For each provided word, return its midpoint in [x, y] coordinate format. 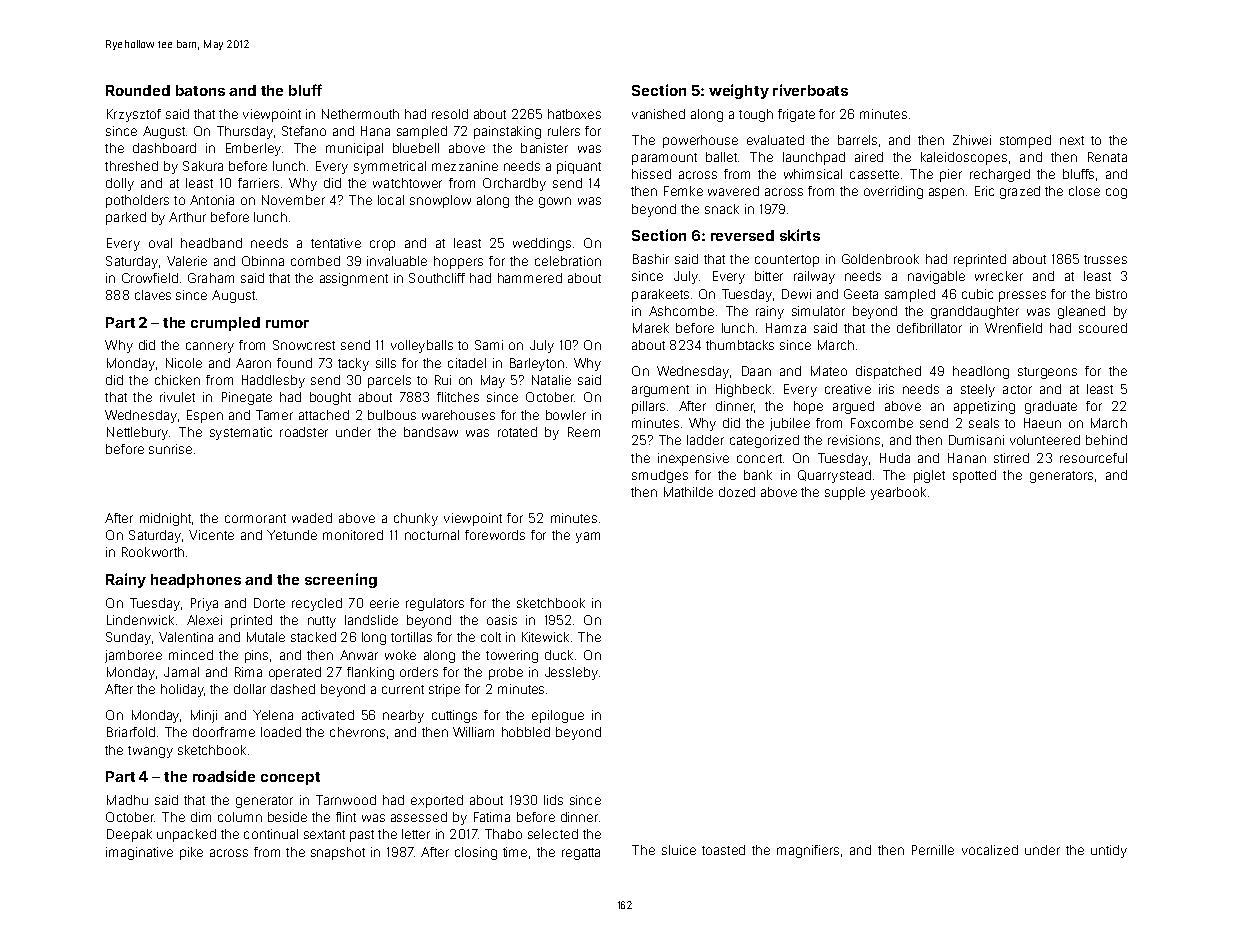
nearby [403, 716]
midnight [165, 519]
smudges [660, 476]
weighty [739, 91]
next [1072, 140]
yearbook [898, 493]
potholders [137, 201]
